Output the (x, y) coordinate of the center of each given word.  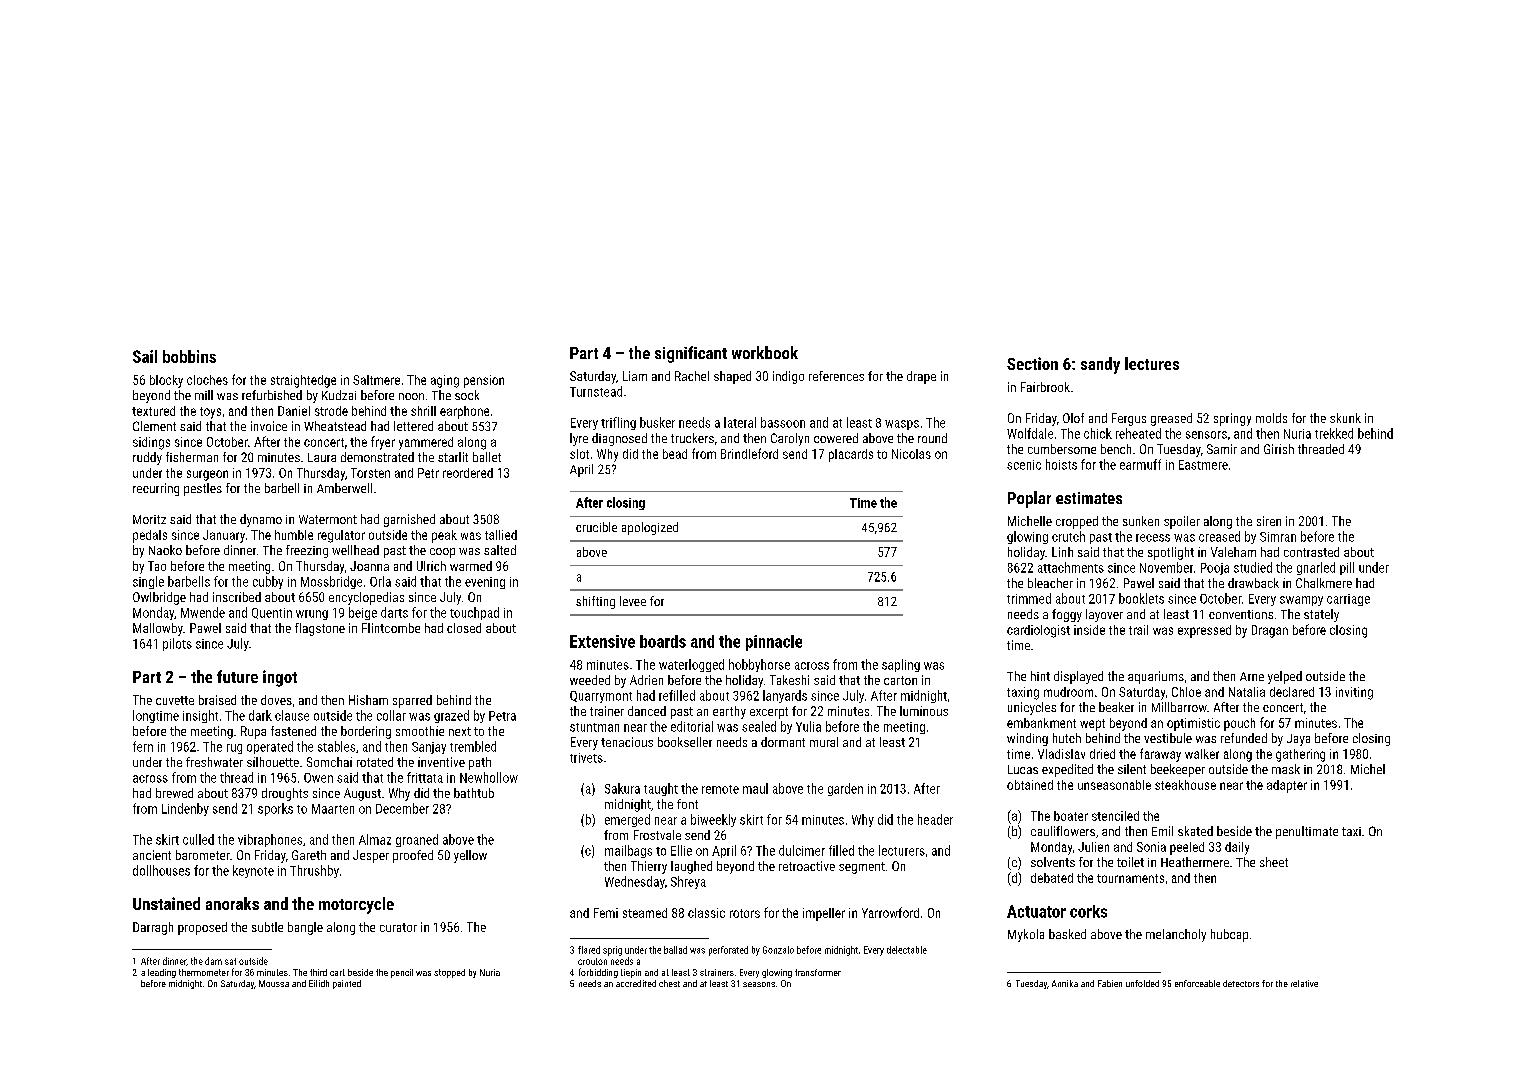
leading (162, 973)
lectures (1152, 363)
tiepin (631, 973)
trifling (618, 423)
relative (1304, 983)
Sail (145, 356)
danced (647, 711)
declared (1292, 692)
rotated (375, 762)
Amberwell (344, 488)
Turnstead (596, 391)
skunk (1345, 418)
